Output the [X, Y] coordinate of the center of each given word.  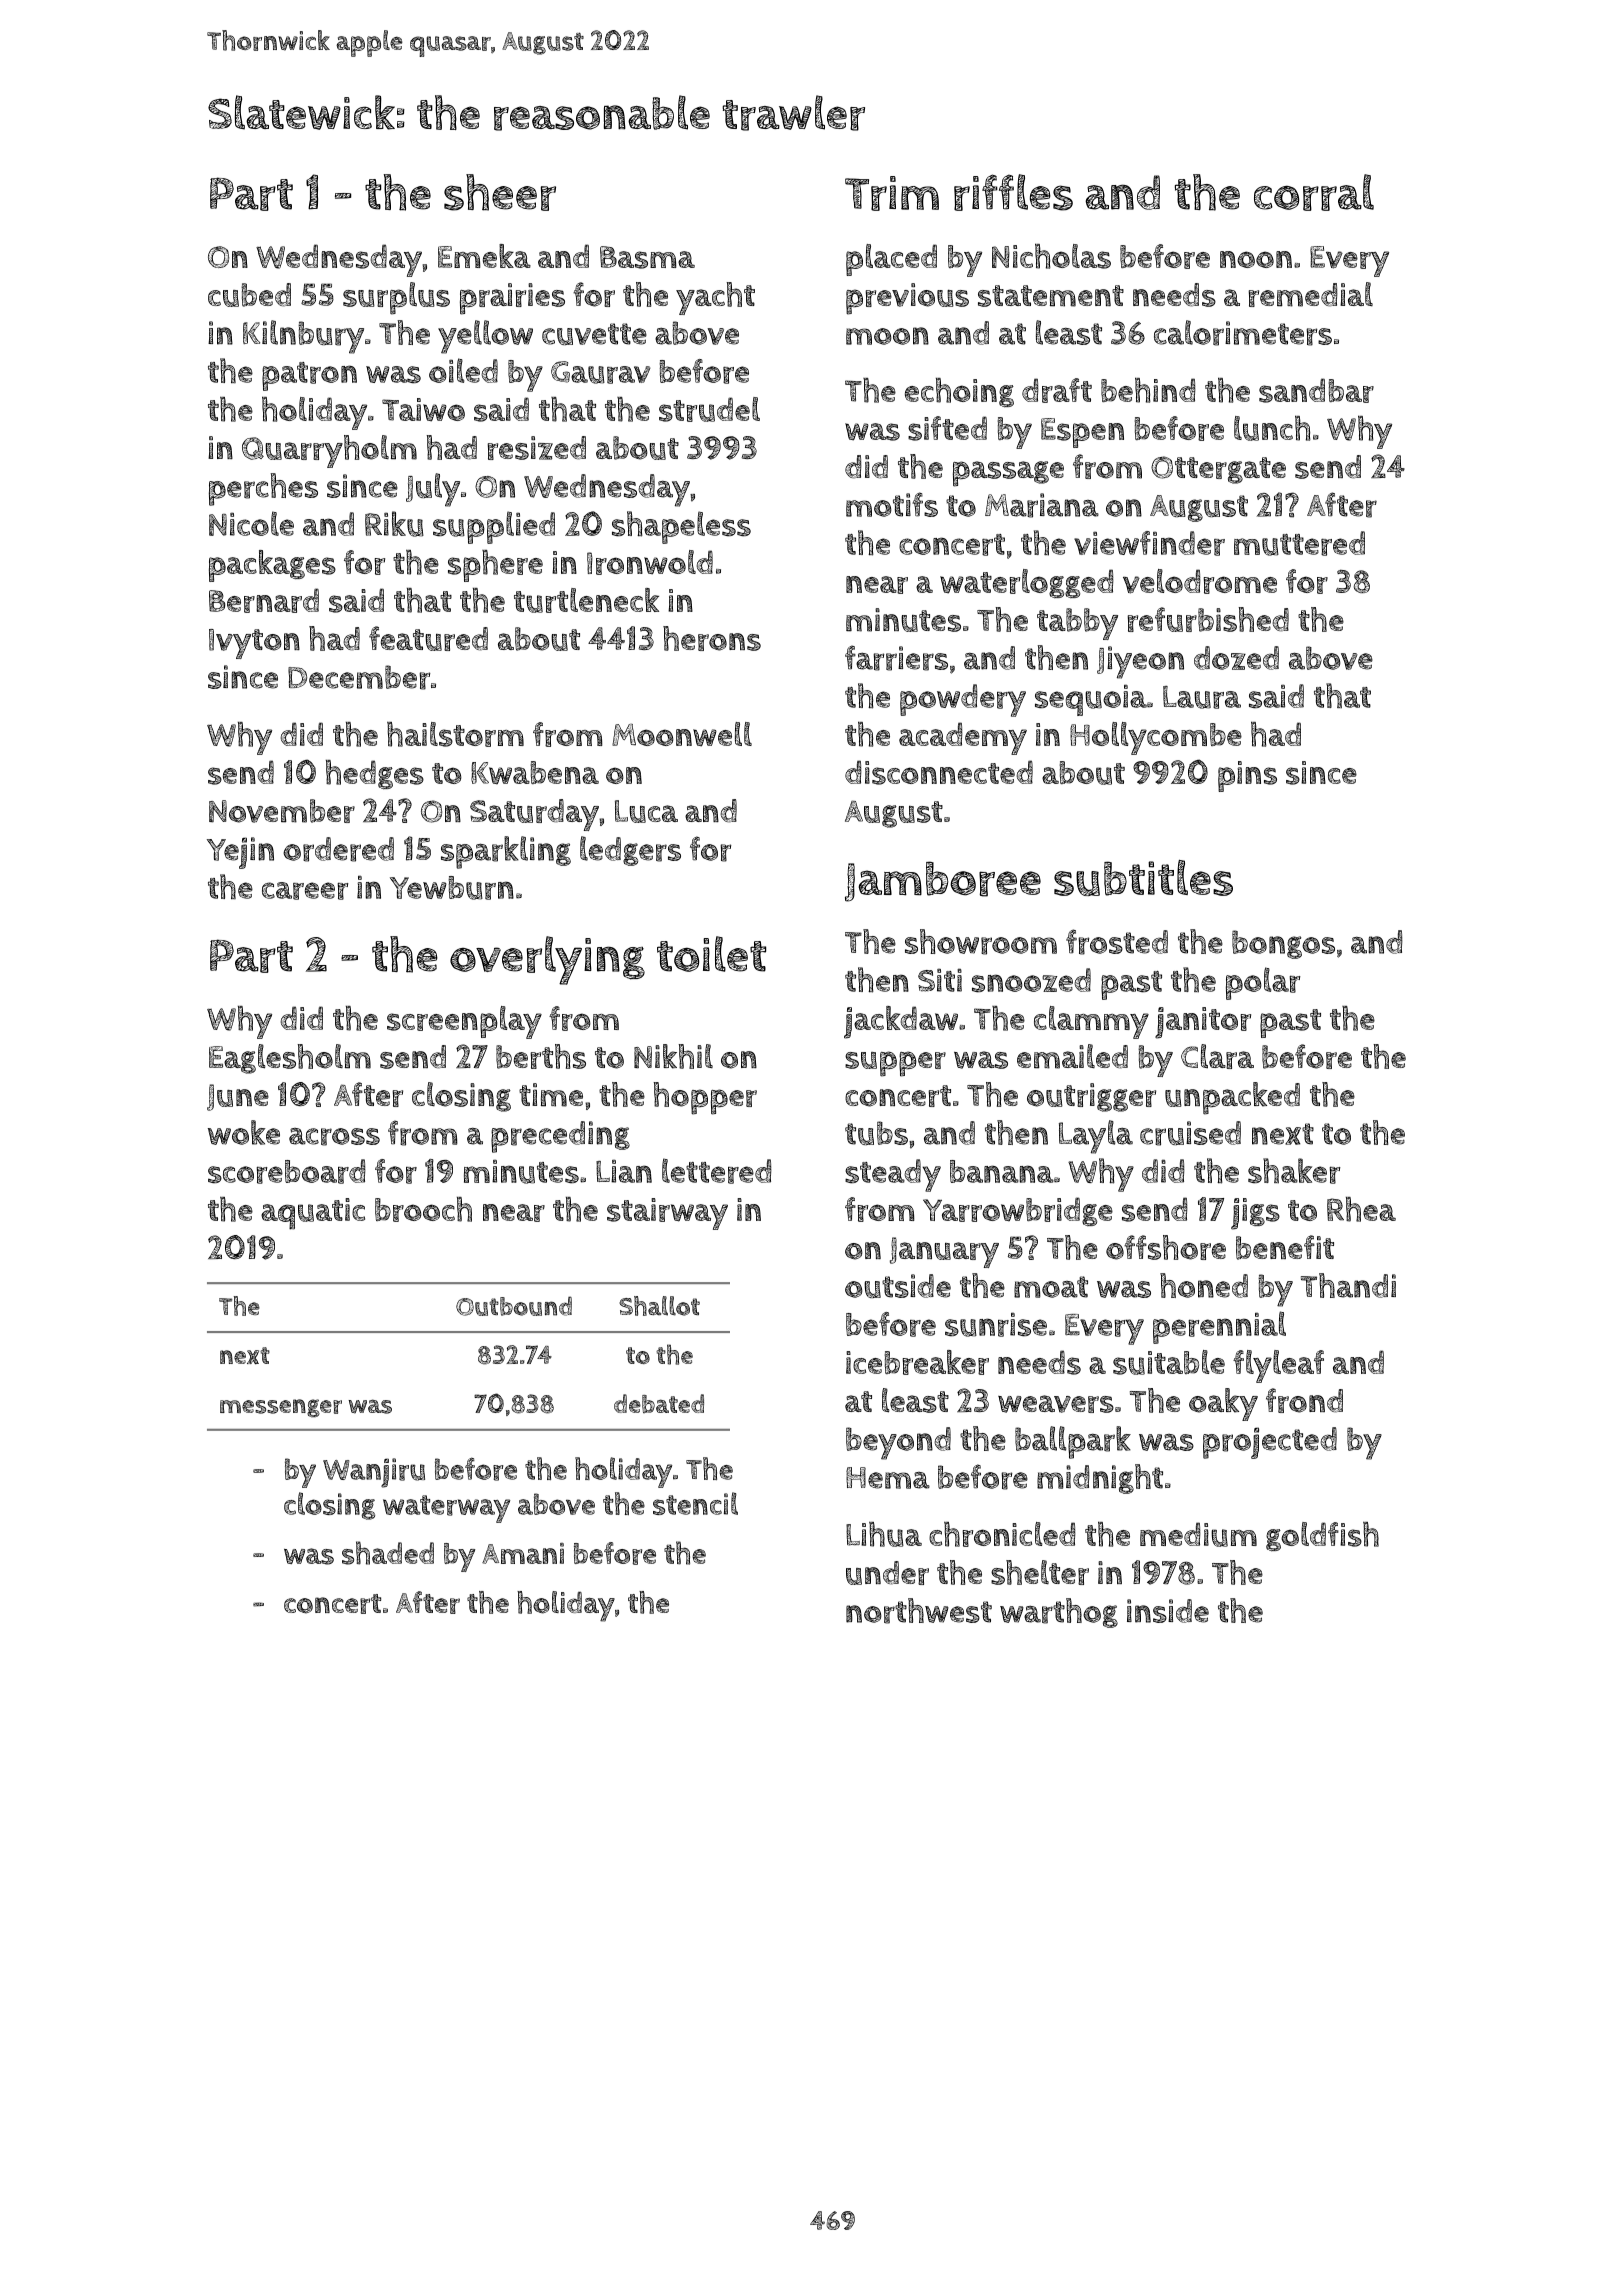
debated [659, 1403]
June [238, 1097]
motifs [892, 504]
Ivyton [254, 644]
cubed [249, 295]
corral [1314, 192]
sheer [500, 192]
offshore [1166, 1247]
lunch [1272, 428]
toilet [711, 954]
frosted [1117, 942]
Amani [523, 1553]
